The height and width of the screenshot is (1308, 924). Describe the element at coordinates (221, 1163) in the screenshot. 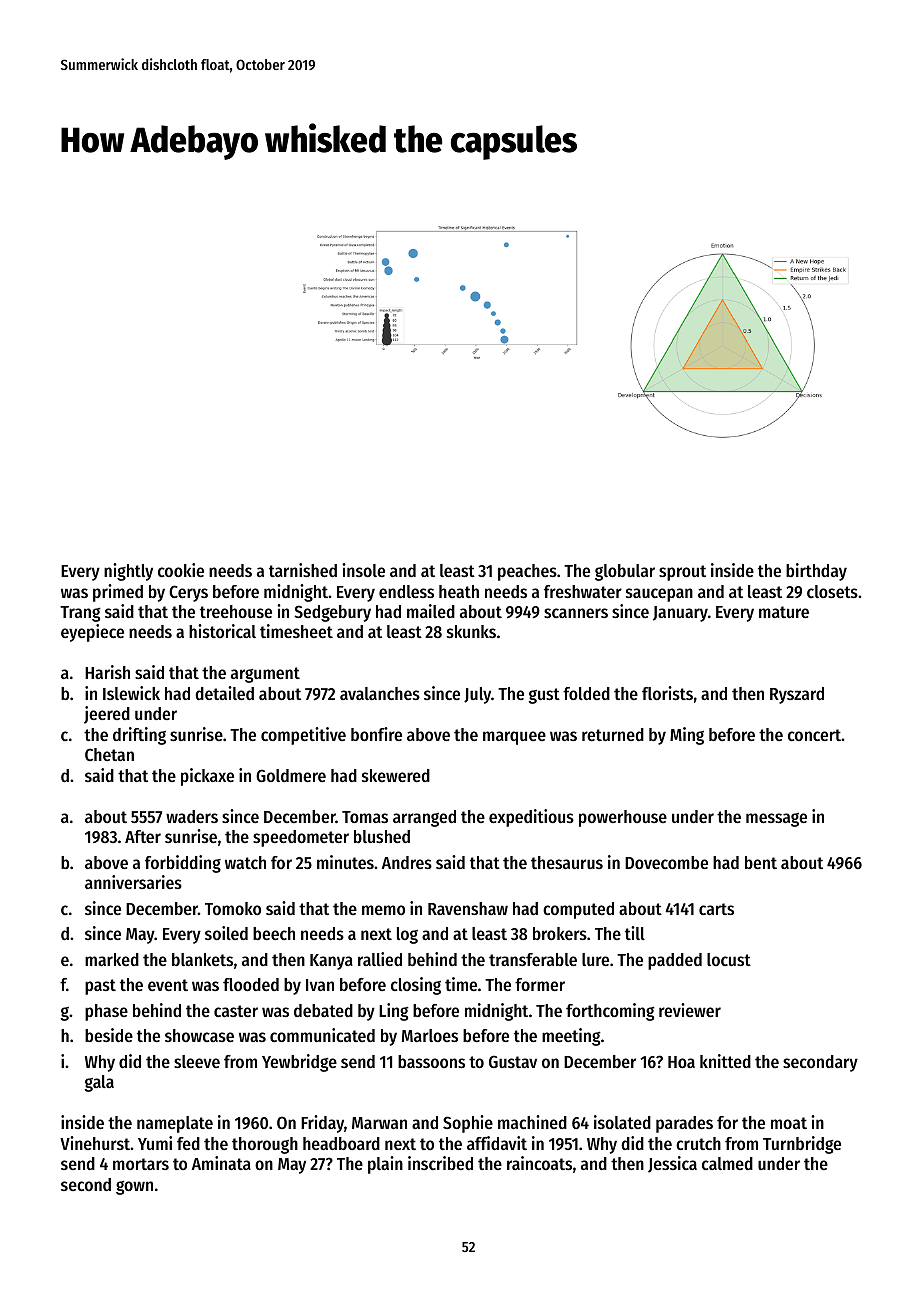

I see `Aminata` at that location.
